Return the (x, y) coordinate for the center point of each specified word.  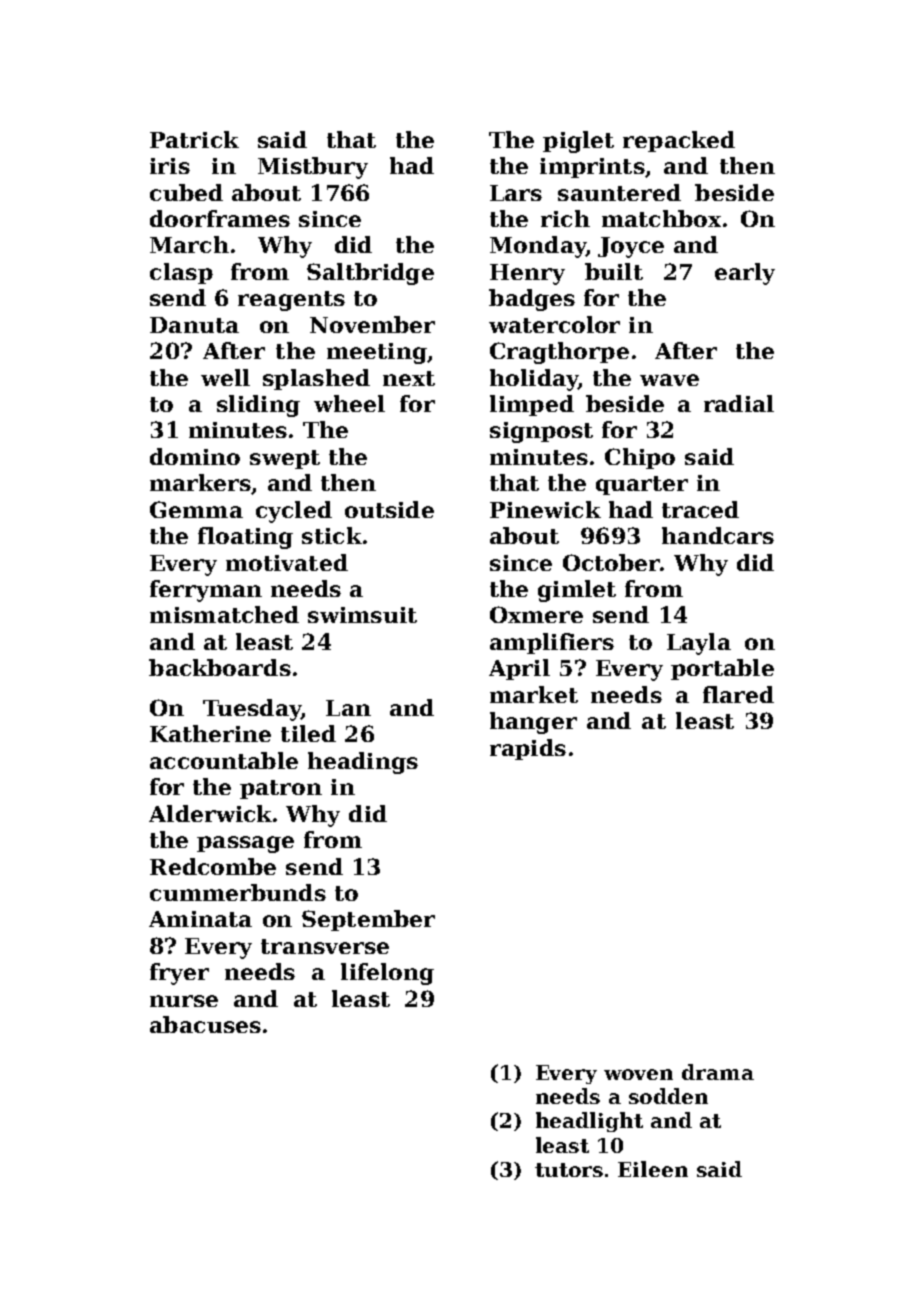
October (611, 562)
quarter (642, 485)
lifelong (387, 974)
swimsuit (362, 615)
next (409, 378)
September (368, 920)
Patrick (194, 139)
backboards (220, 667)
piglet (578, 142)
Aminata (200, 919)
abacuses (205, 1024)
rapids (528, 749)
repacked (679, 141)
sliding (258, 406)
